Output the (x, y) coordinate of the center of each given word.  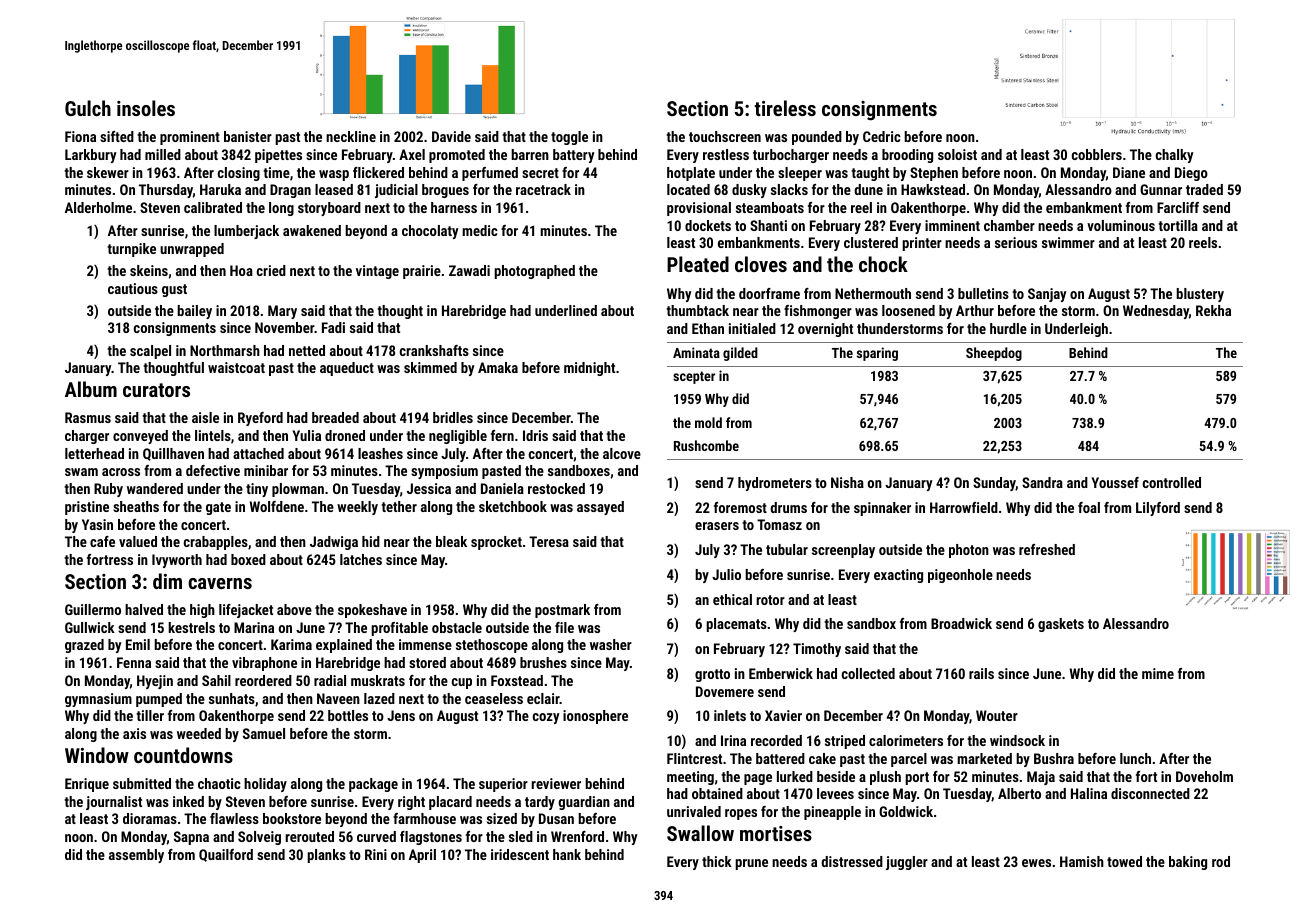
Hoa (241, 270)
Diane (1129, 172)
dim (167, 581)
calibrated (213, 207)
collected (868, 673)
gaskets (1061, 625)
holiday (265, 785)
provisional (699, 209)
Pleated (698, 264)
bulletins (983, 293)
